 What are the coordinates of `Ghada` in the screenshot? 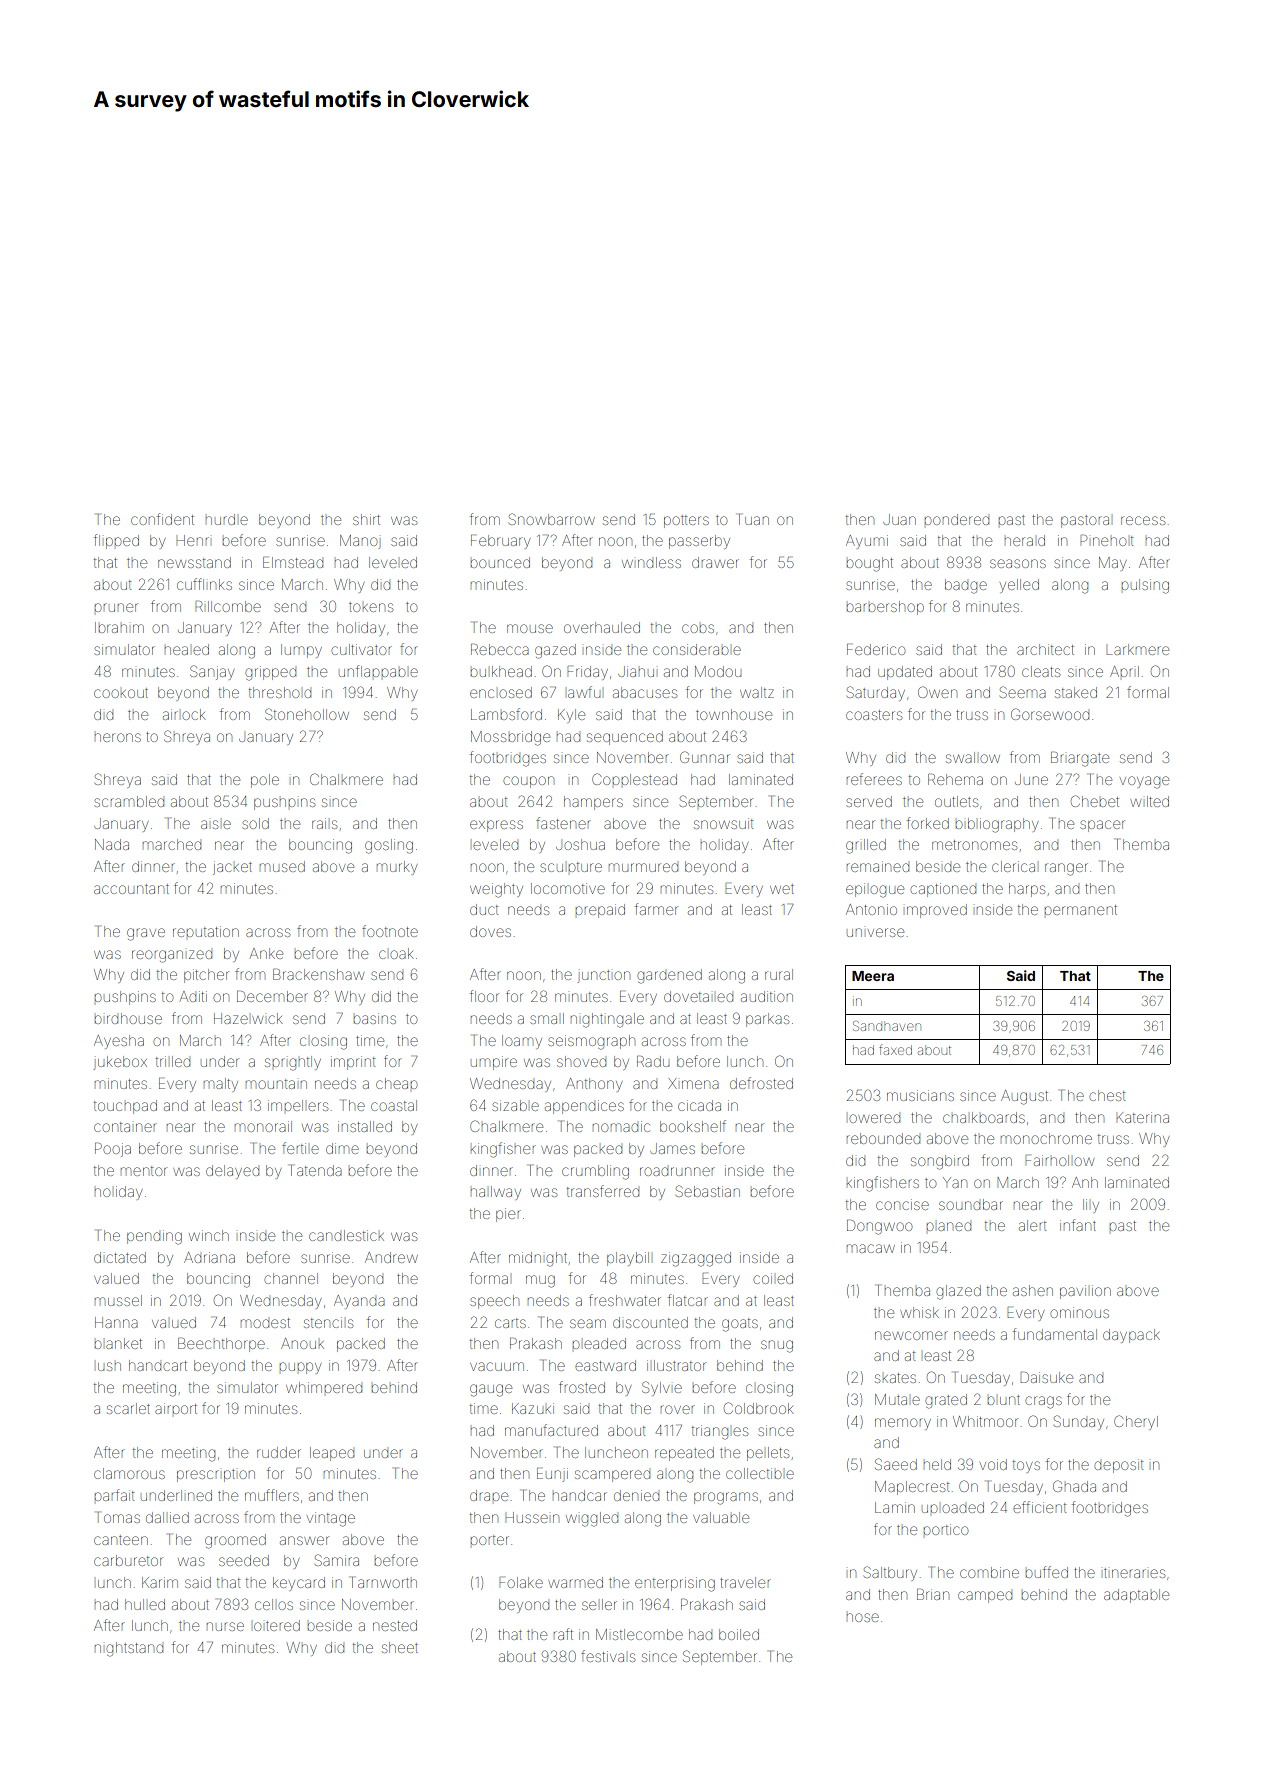 It's located at (1074, 1486).
